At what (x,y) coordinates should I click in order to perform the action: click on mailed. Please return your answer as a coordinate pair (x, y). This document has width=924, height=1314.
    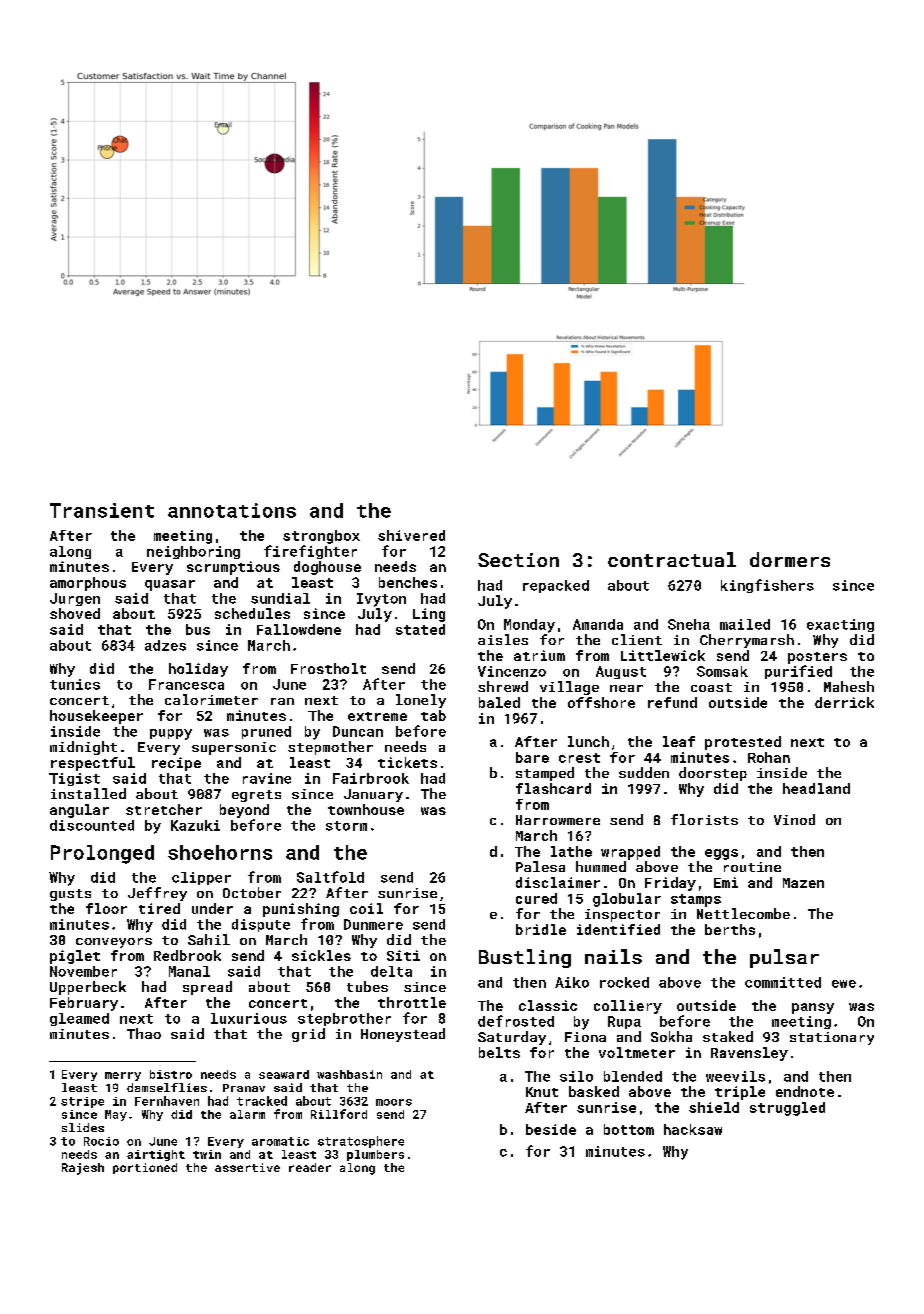
    Looking at the image, I should click on (745, 624).
